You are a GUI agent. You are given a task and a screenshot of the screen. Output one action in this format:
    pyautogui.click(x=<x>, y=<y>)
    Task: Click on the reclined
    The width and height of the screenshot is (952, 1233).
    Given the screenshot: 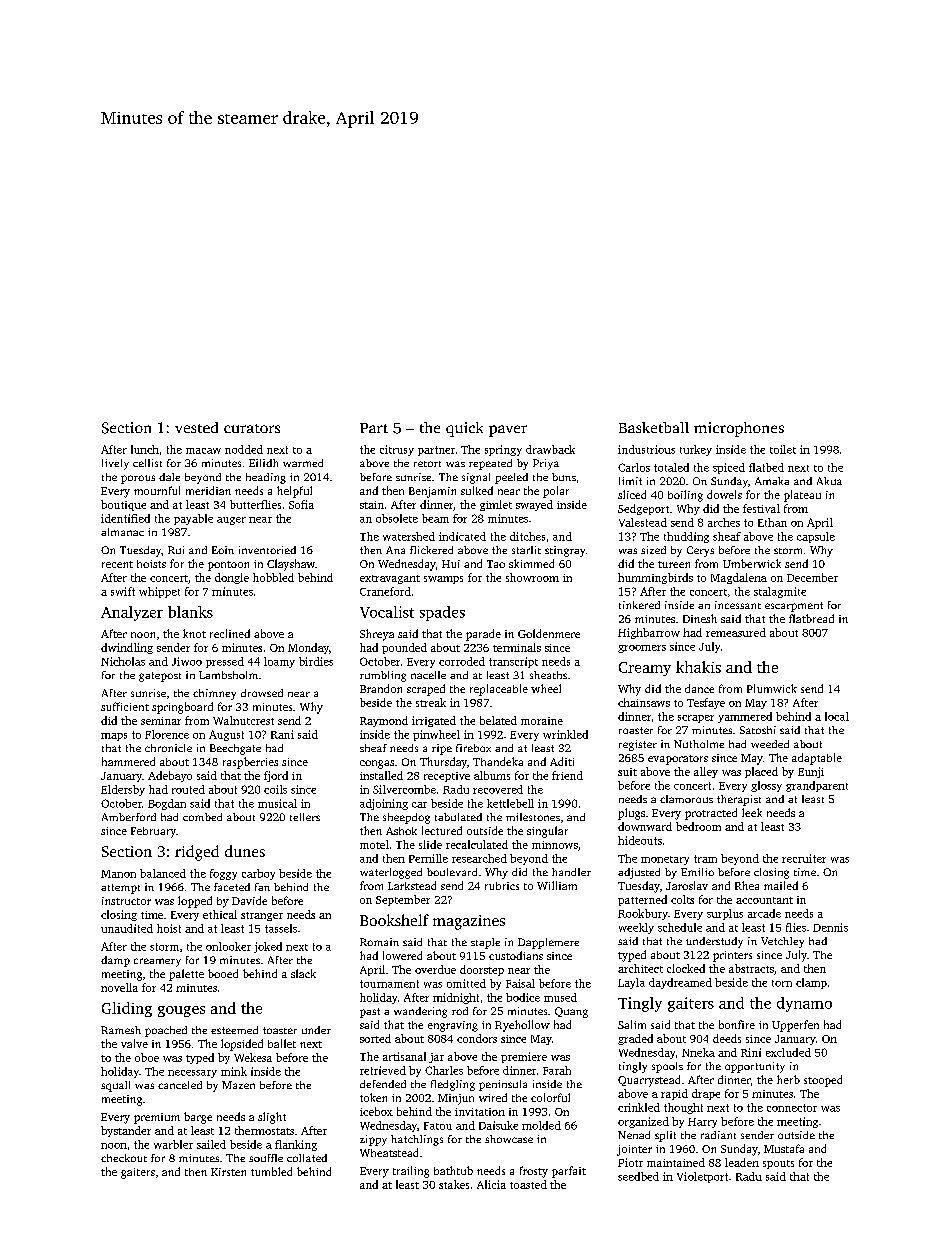 What is the action you would take?
    pyautogui.click(x=230, y=633)
